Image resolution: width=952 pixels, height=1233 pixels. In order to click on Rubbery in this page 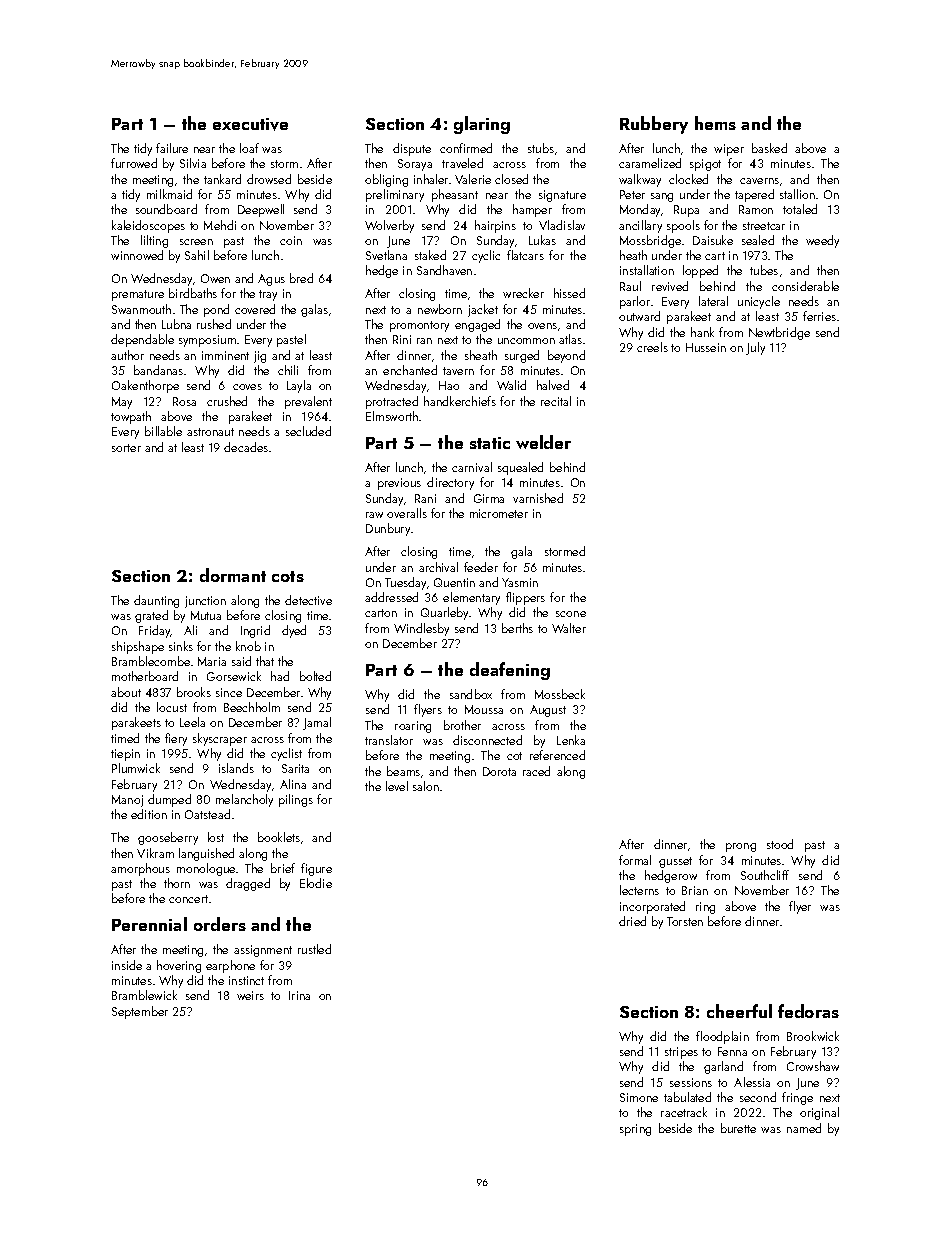, I will do `click(654, 125)`.
